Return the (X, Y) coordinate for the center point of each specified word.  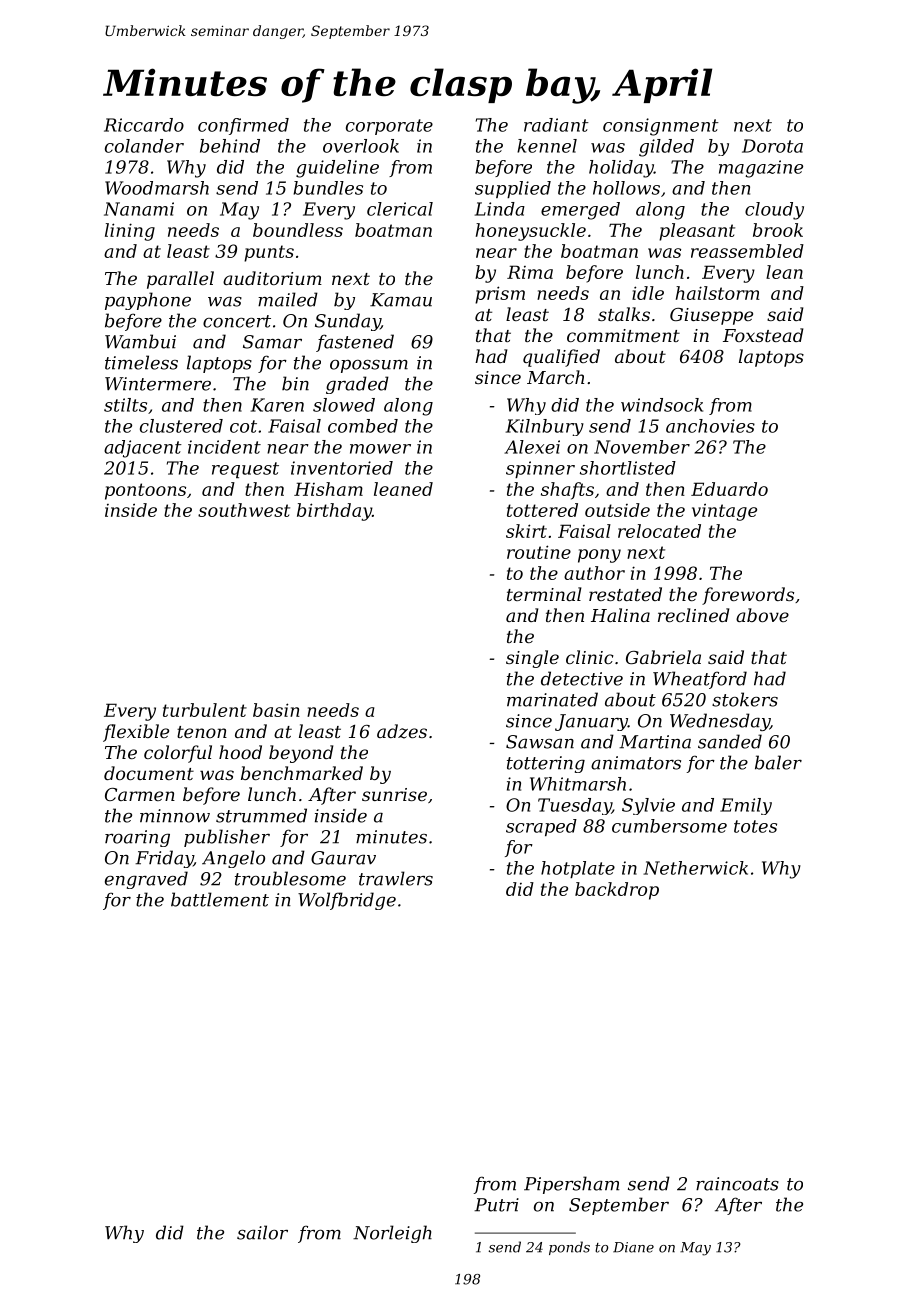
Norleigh (392, 1234)
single (532, 659)
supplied (513, 189)
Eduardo (729, 489)
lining (130, 232)
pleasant (697, 232)
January (591, 722)
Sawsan (540, 742)
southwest (244, 510)
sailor (262, 1232)
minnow (175, 816)
